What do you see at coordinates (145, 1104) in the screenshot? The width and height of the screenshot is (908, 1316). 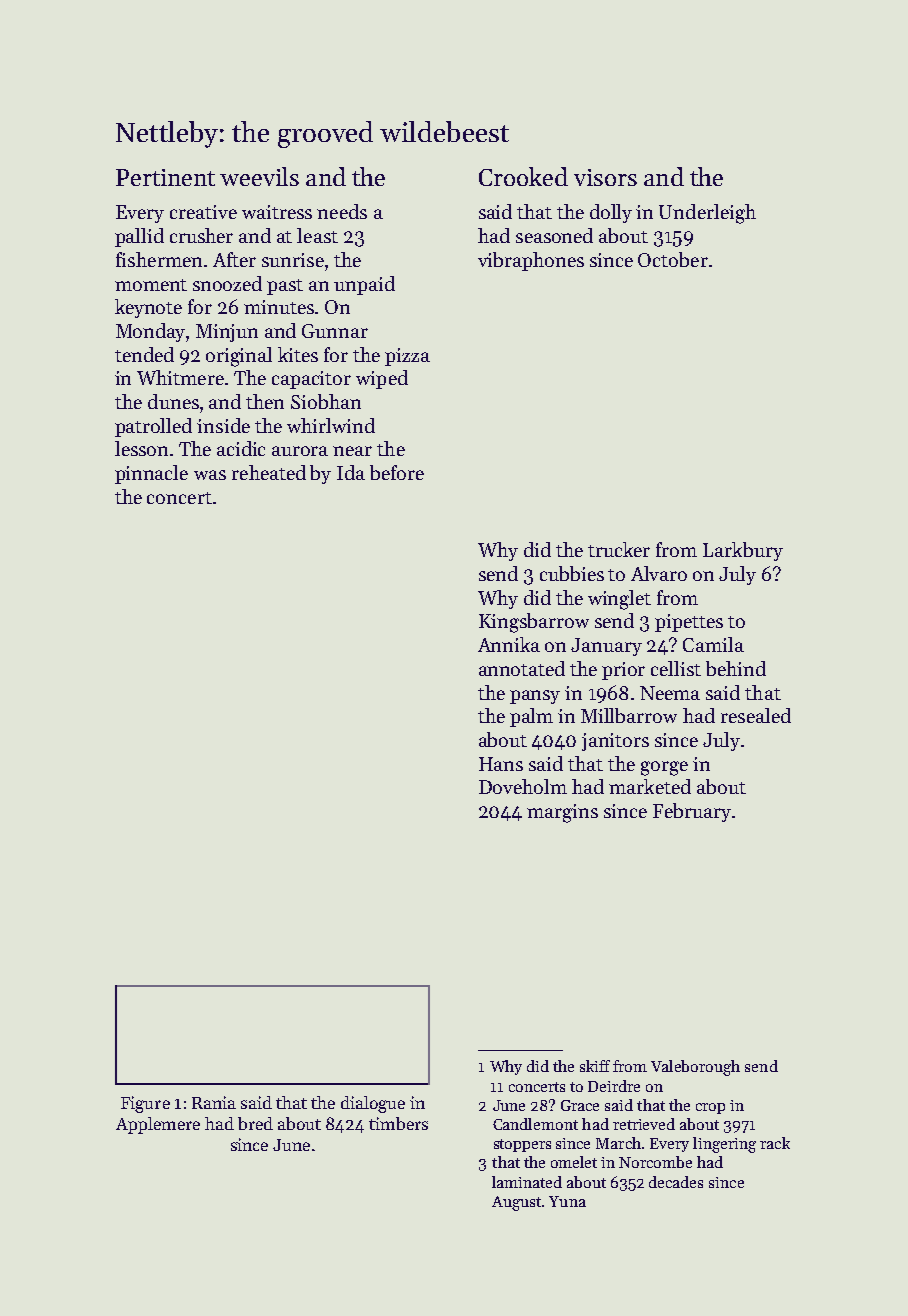 I see `Figure` at bounding box center [145, 1104].
